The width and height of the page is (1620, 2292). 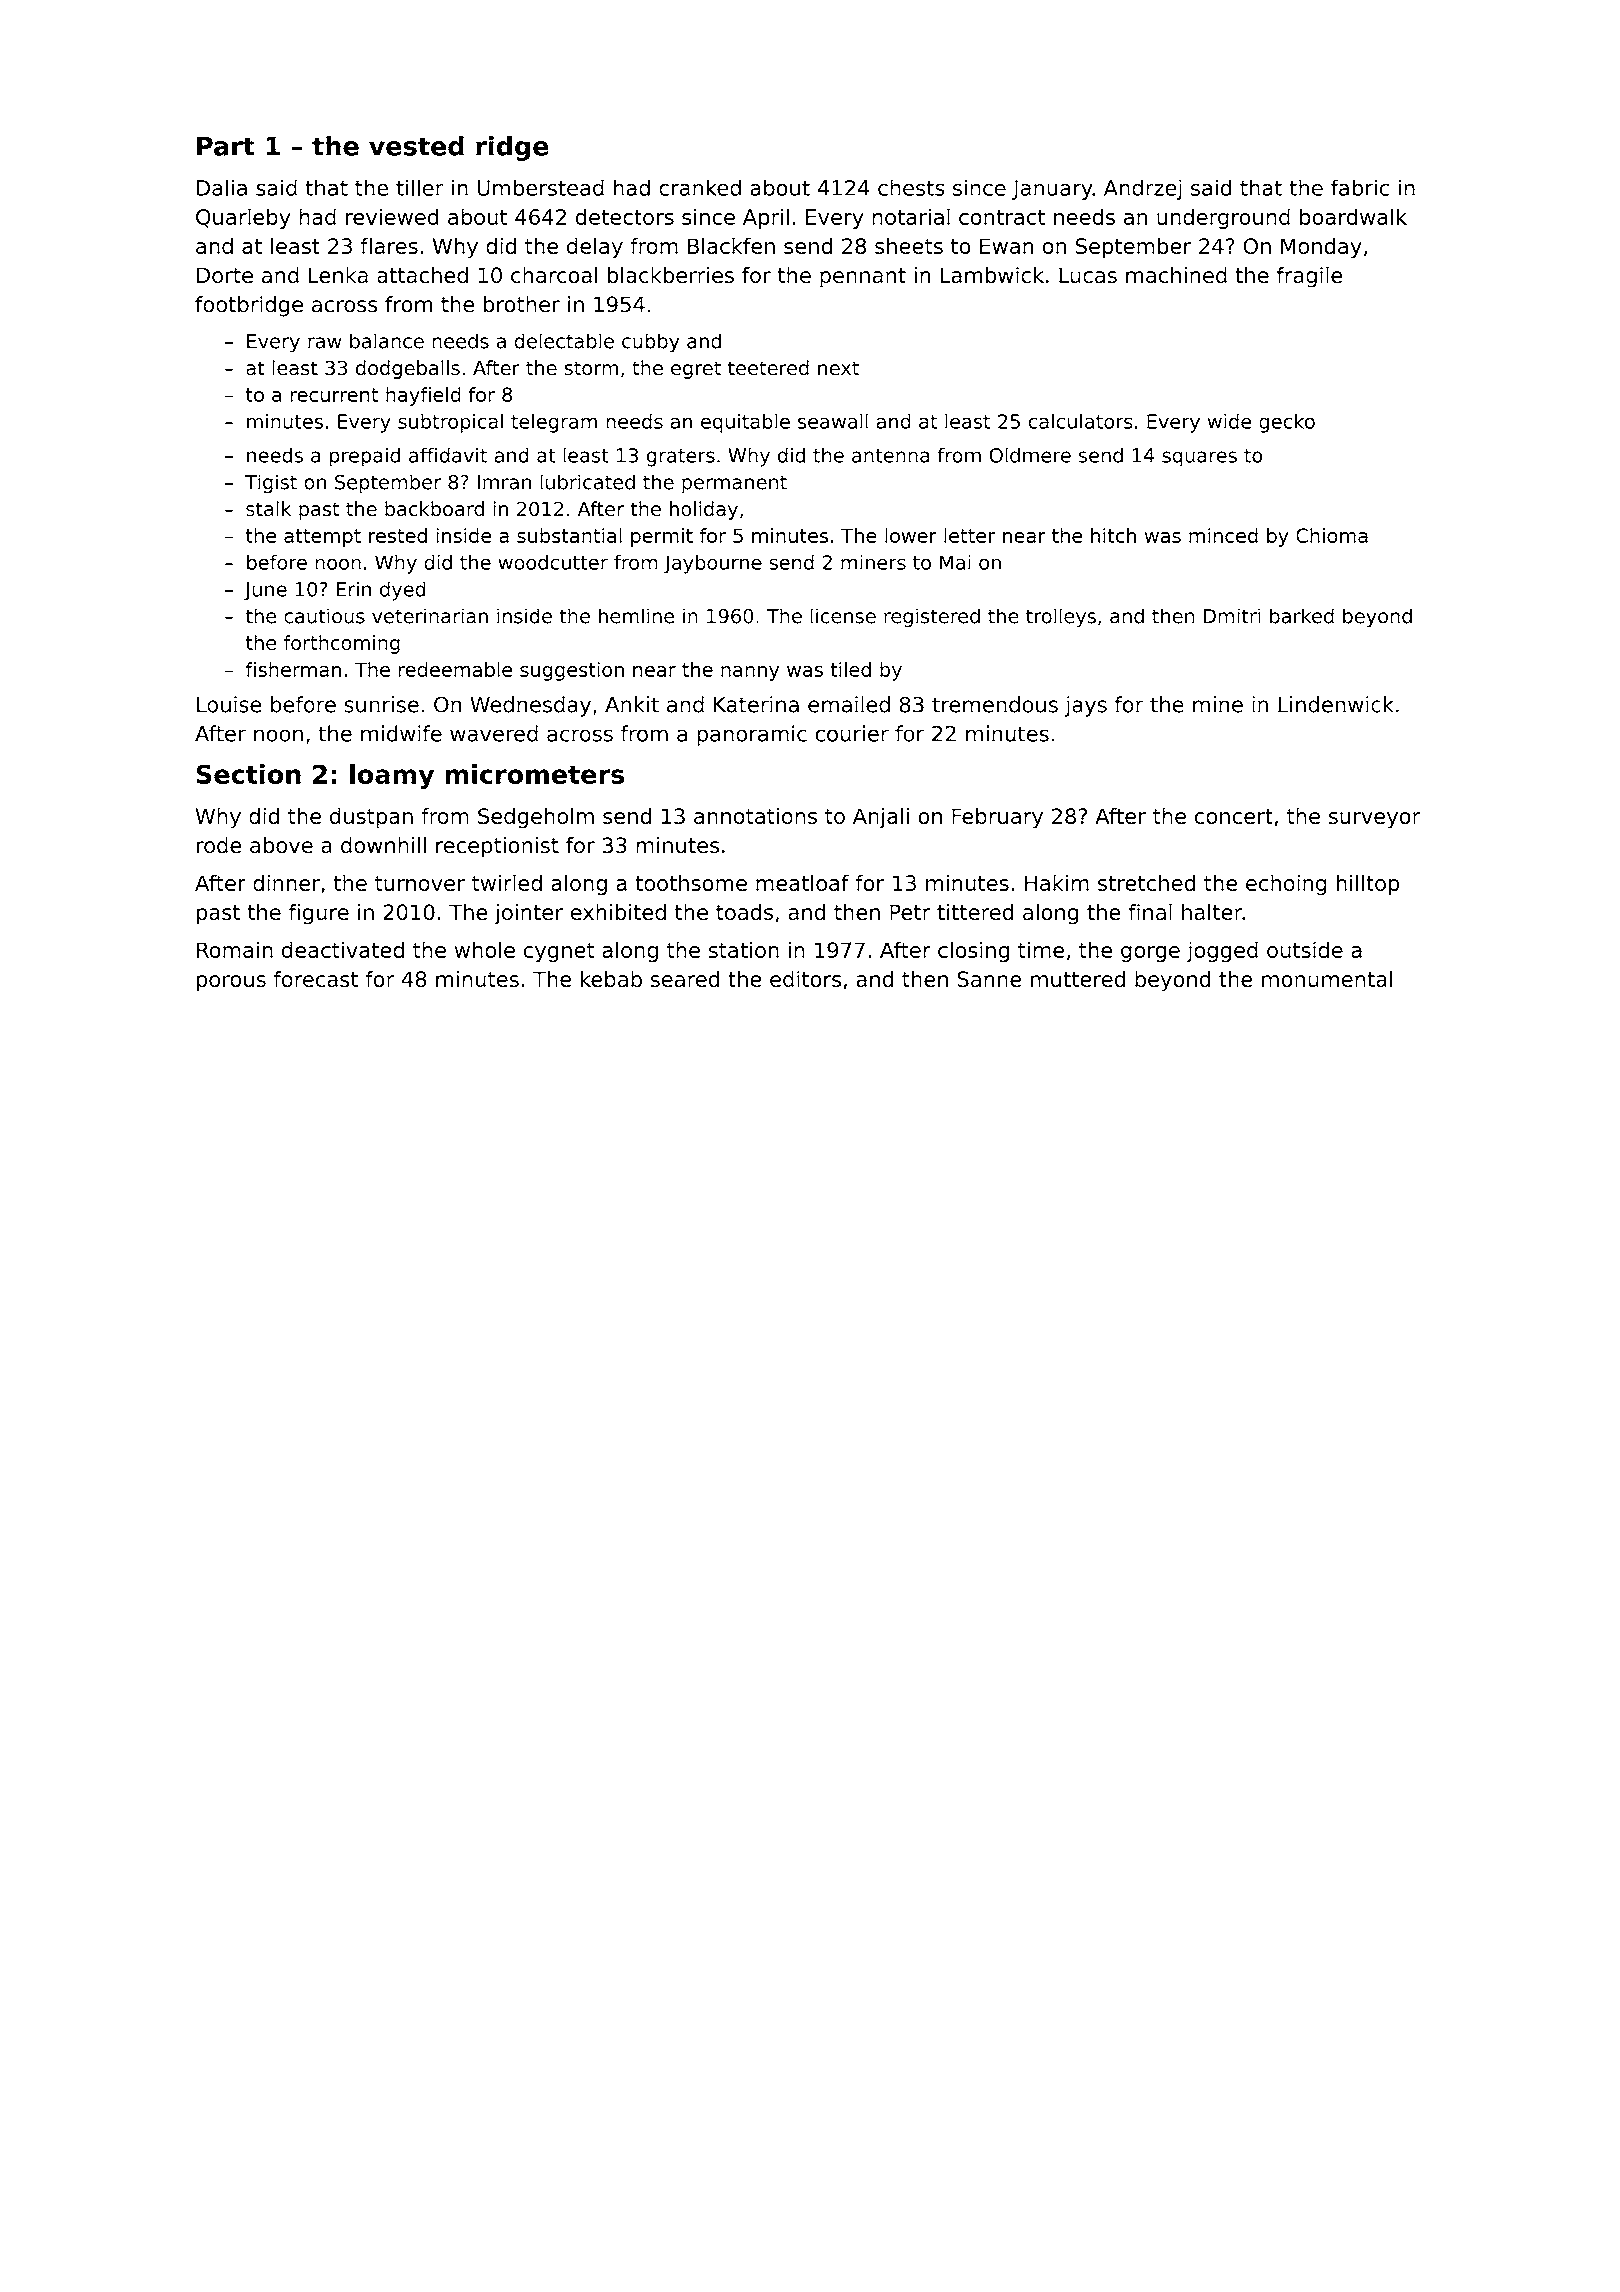 What do you see at coordinates (989, 979) in the page?
I see `Sanne` at bounding box center [989, 979].
